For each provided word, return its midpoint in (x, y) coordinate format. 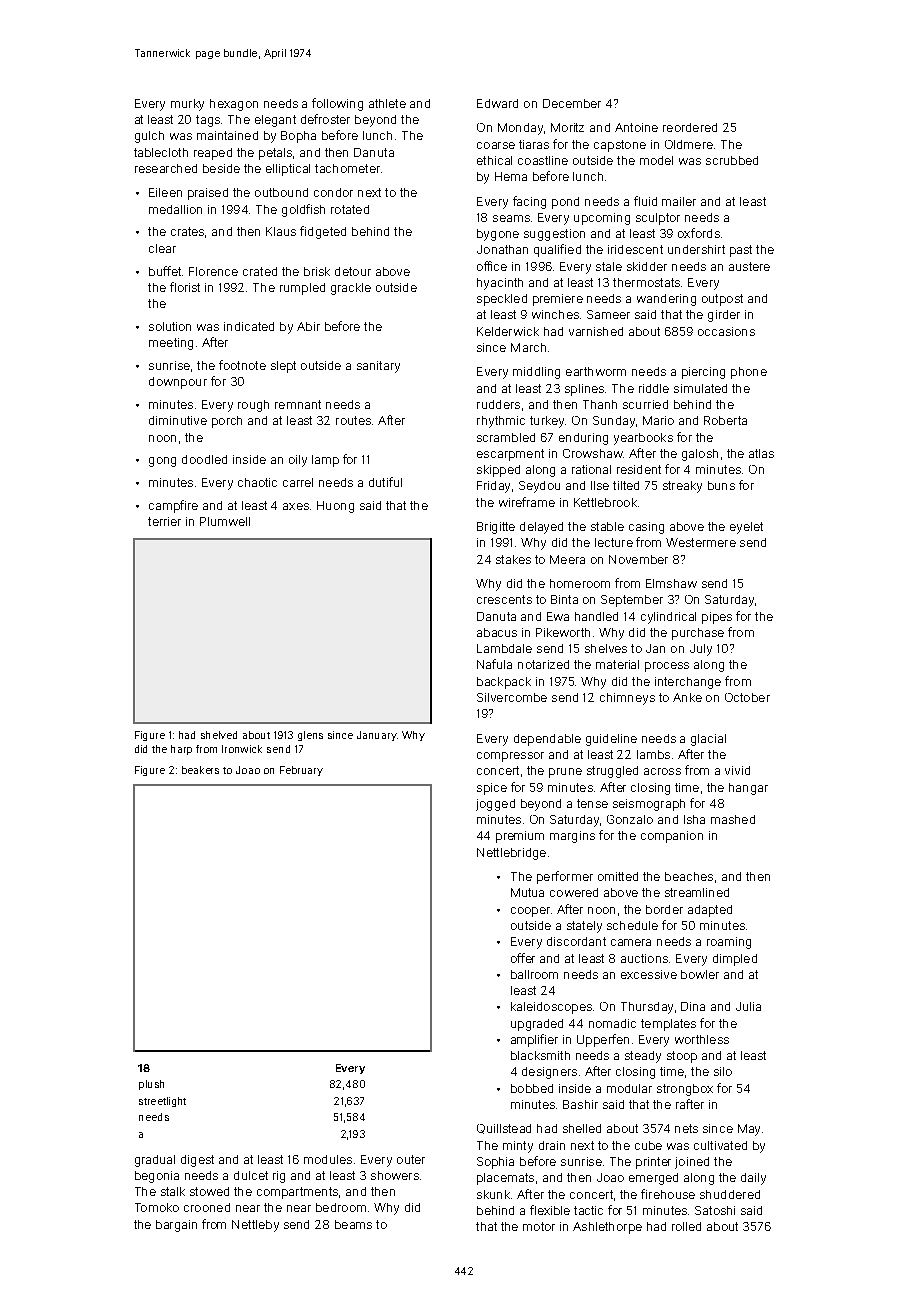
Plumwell (225, 521)
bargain (176, 1226)
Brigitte (496, 528)
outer (411, 1159)
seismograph (649, 805)
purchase (698, 634)
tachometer (347, 168)
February (301, 771)
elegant (275, 121)
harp (181, 750)
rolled (686, 1226)
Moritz (567, 127)
